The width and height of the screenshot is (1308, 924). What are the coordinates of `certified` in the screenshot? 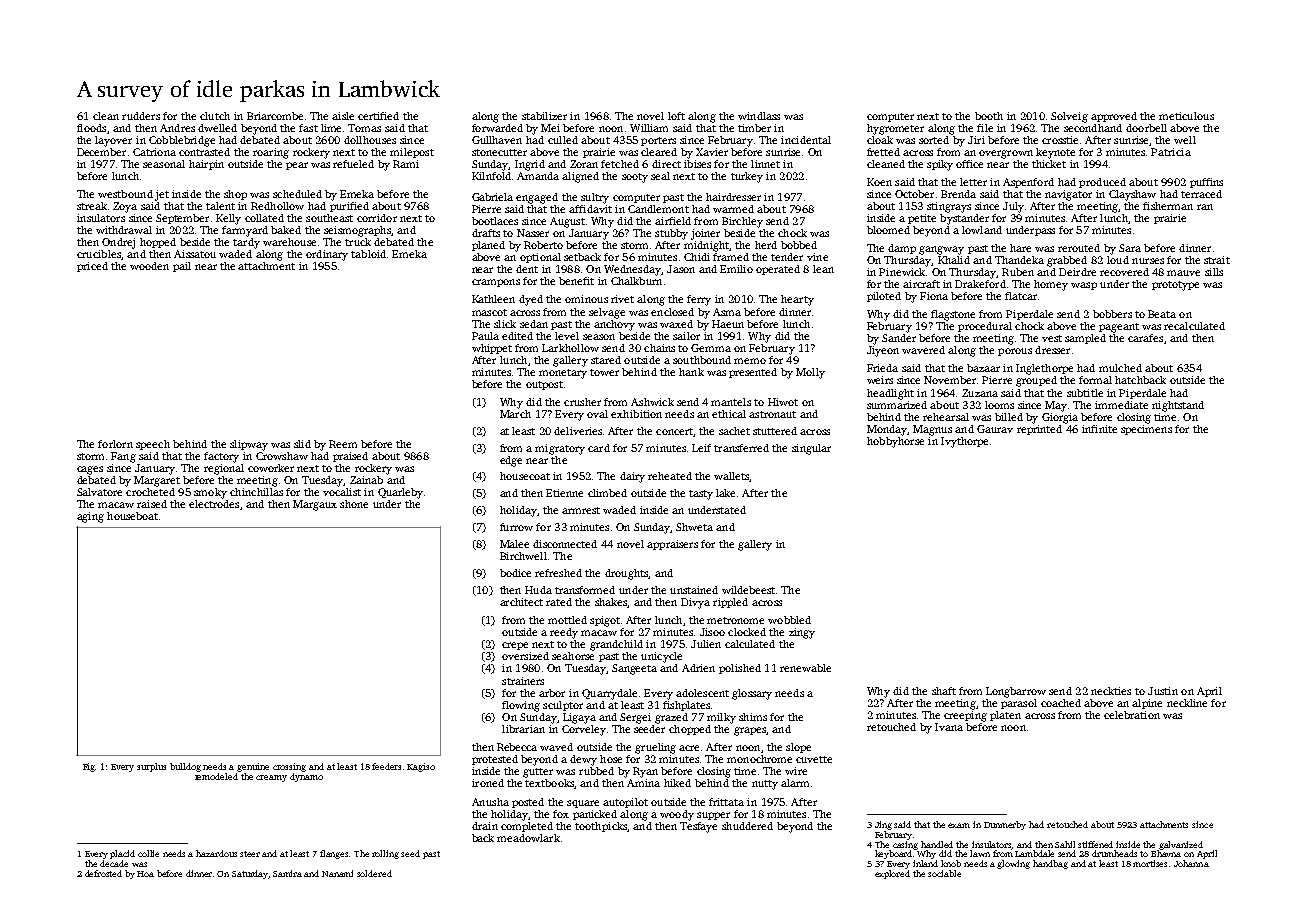 It's located at (378, 116).
